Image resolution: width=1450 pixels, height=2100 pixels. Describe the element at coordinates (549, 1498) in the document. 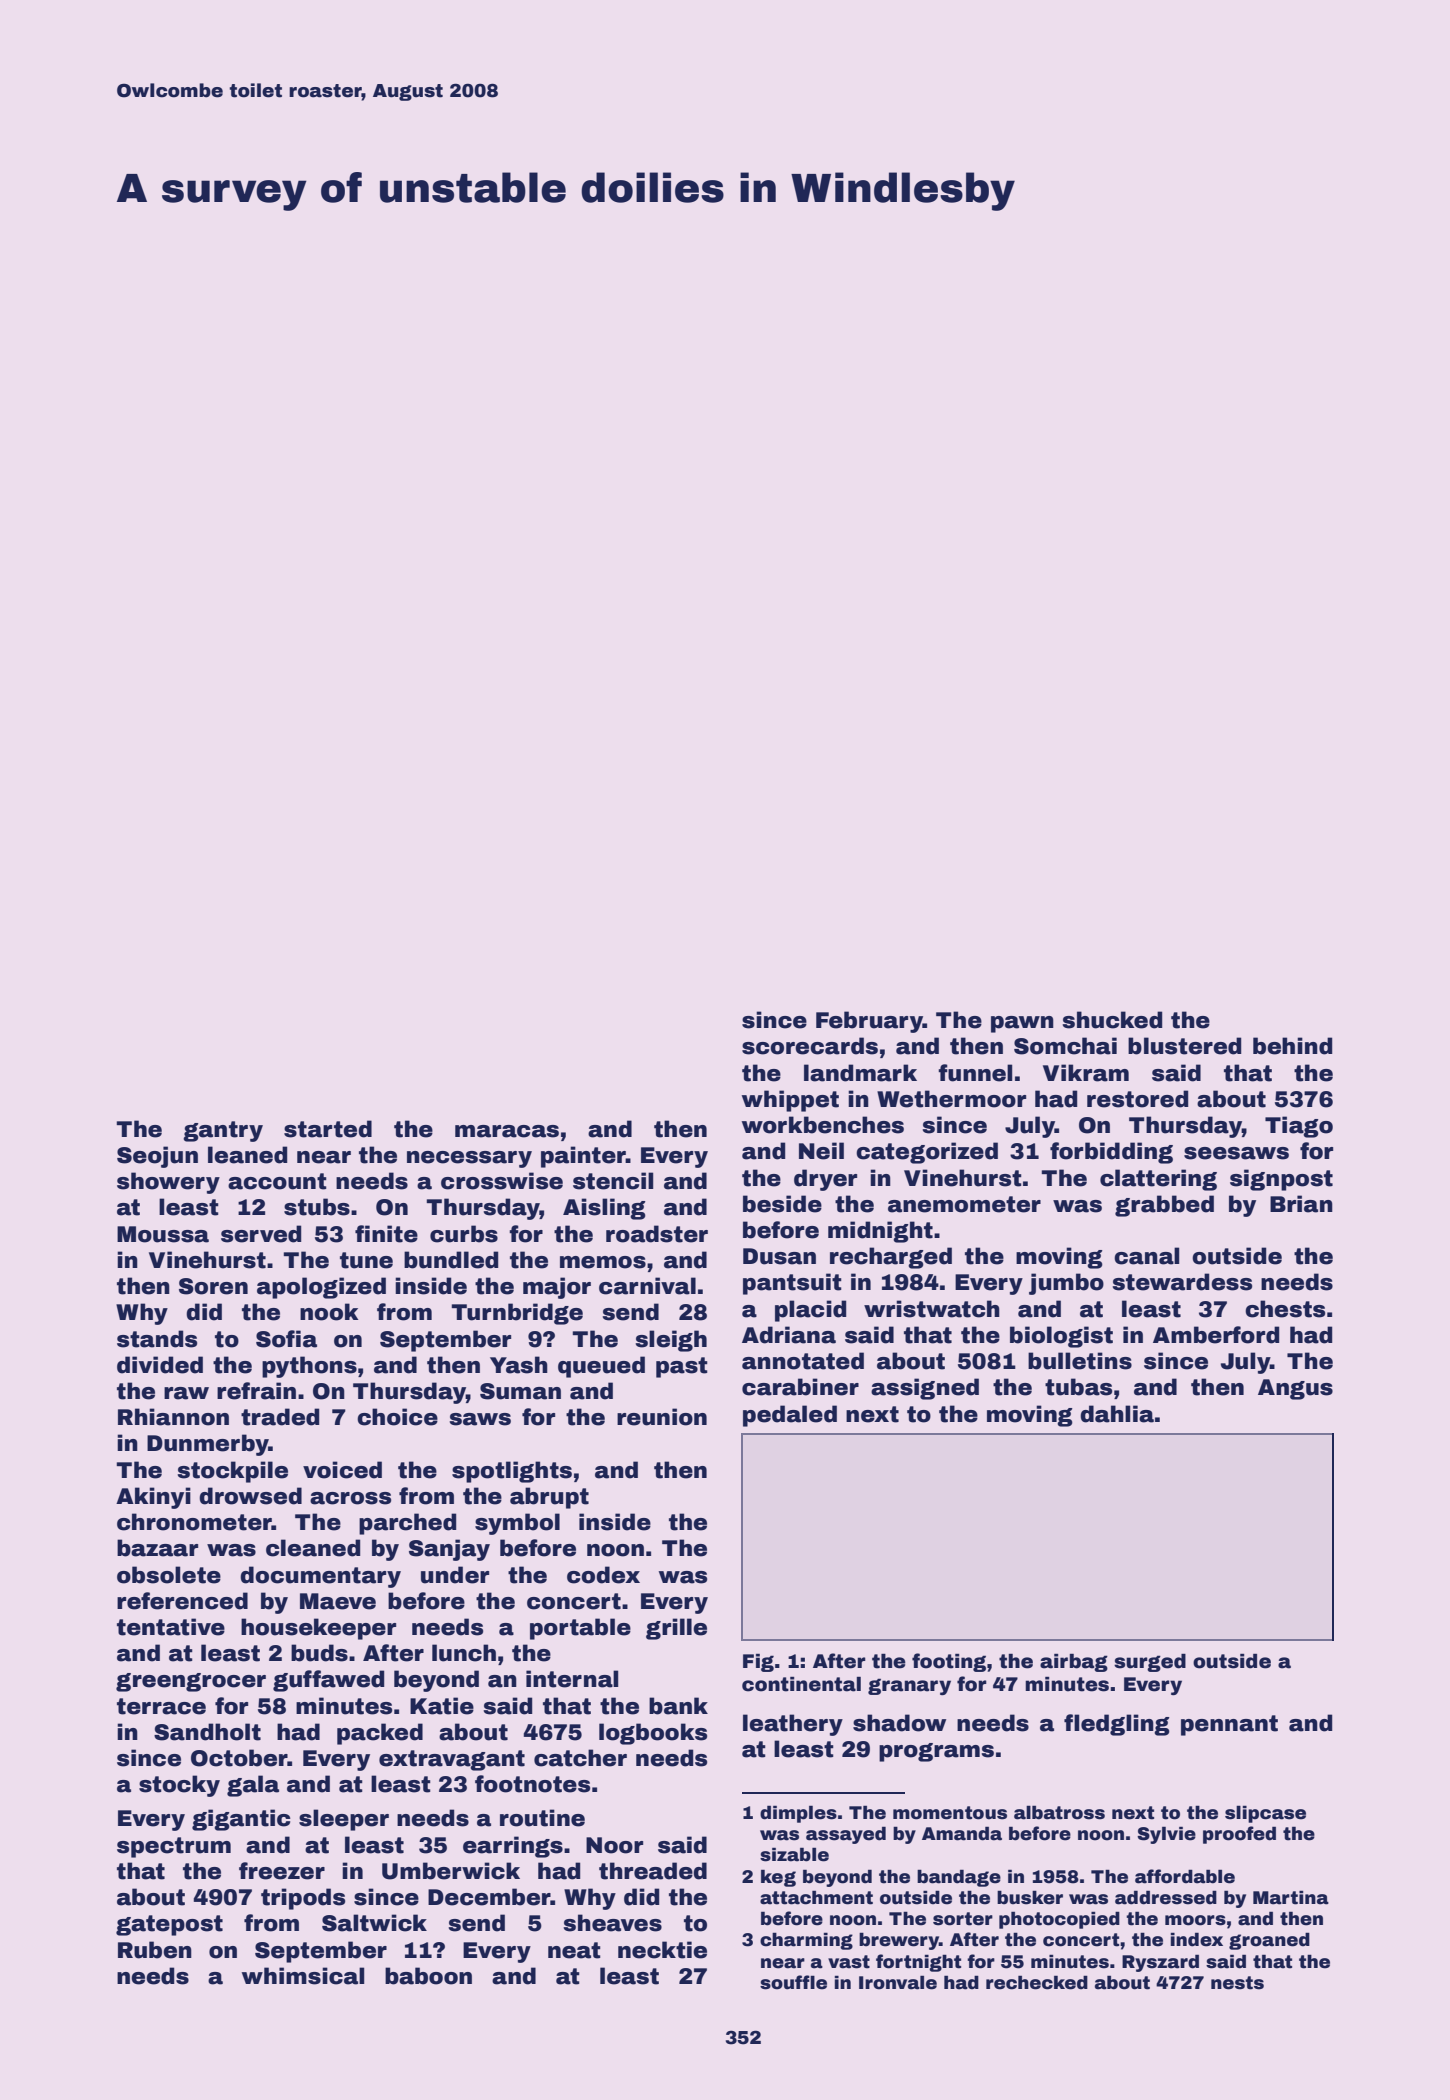

I see `abrupt` at that location.
